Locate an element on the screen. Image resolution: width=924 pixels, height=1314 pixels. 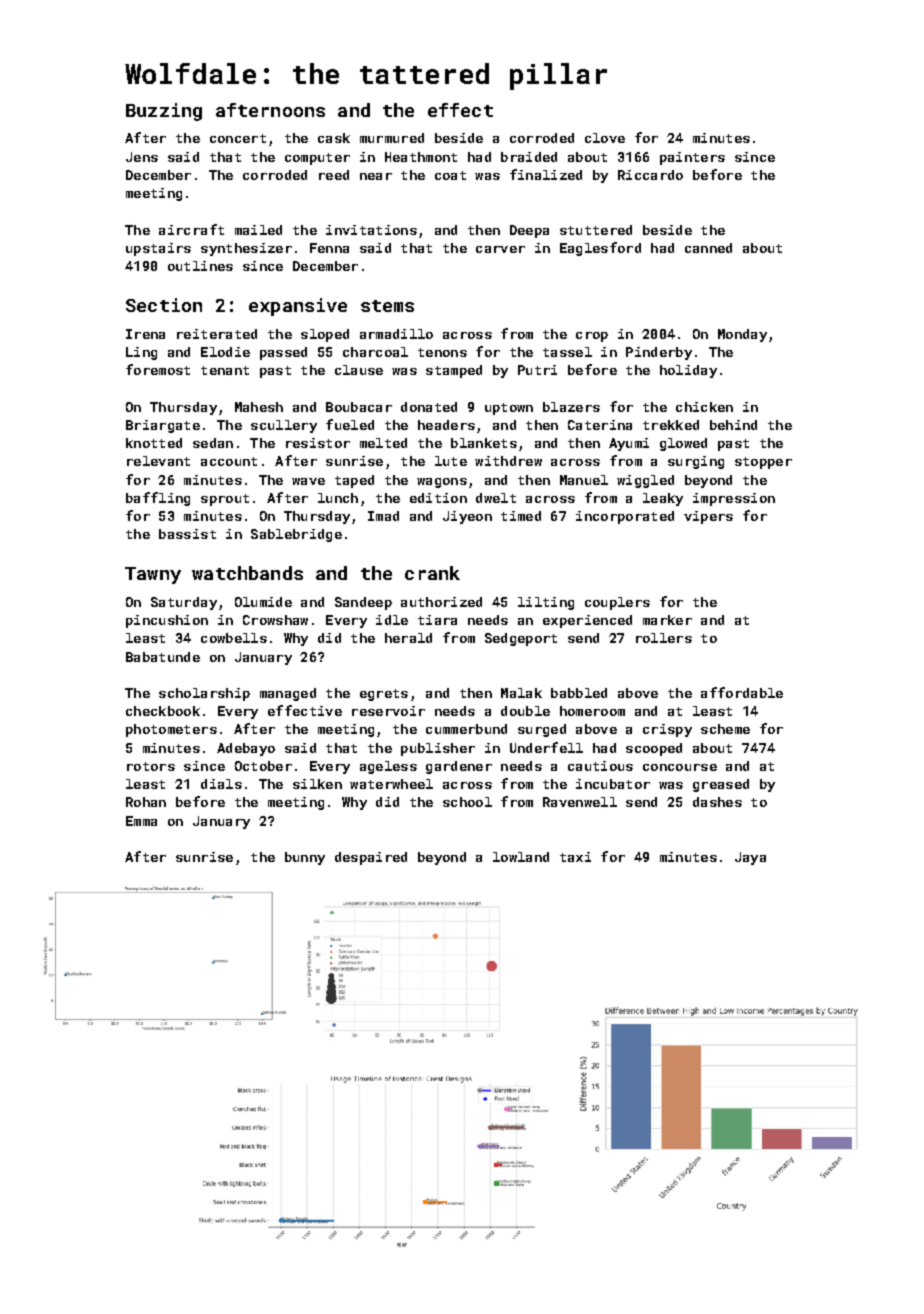
rollers is located at coordinates (664, 638).
